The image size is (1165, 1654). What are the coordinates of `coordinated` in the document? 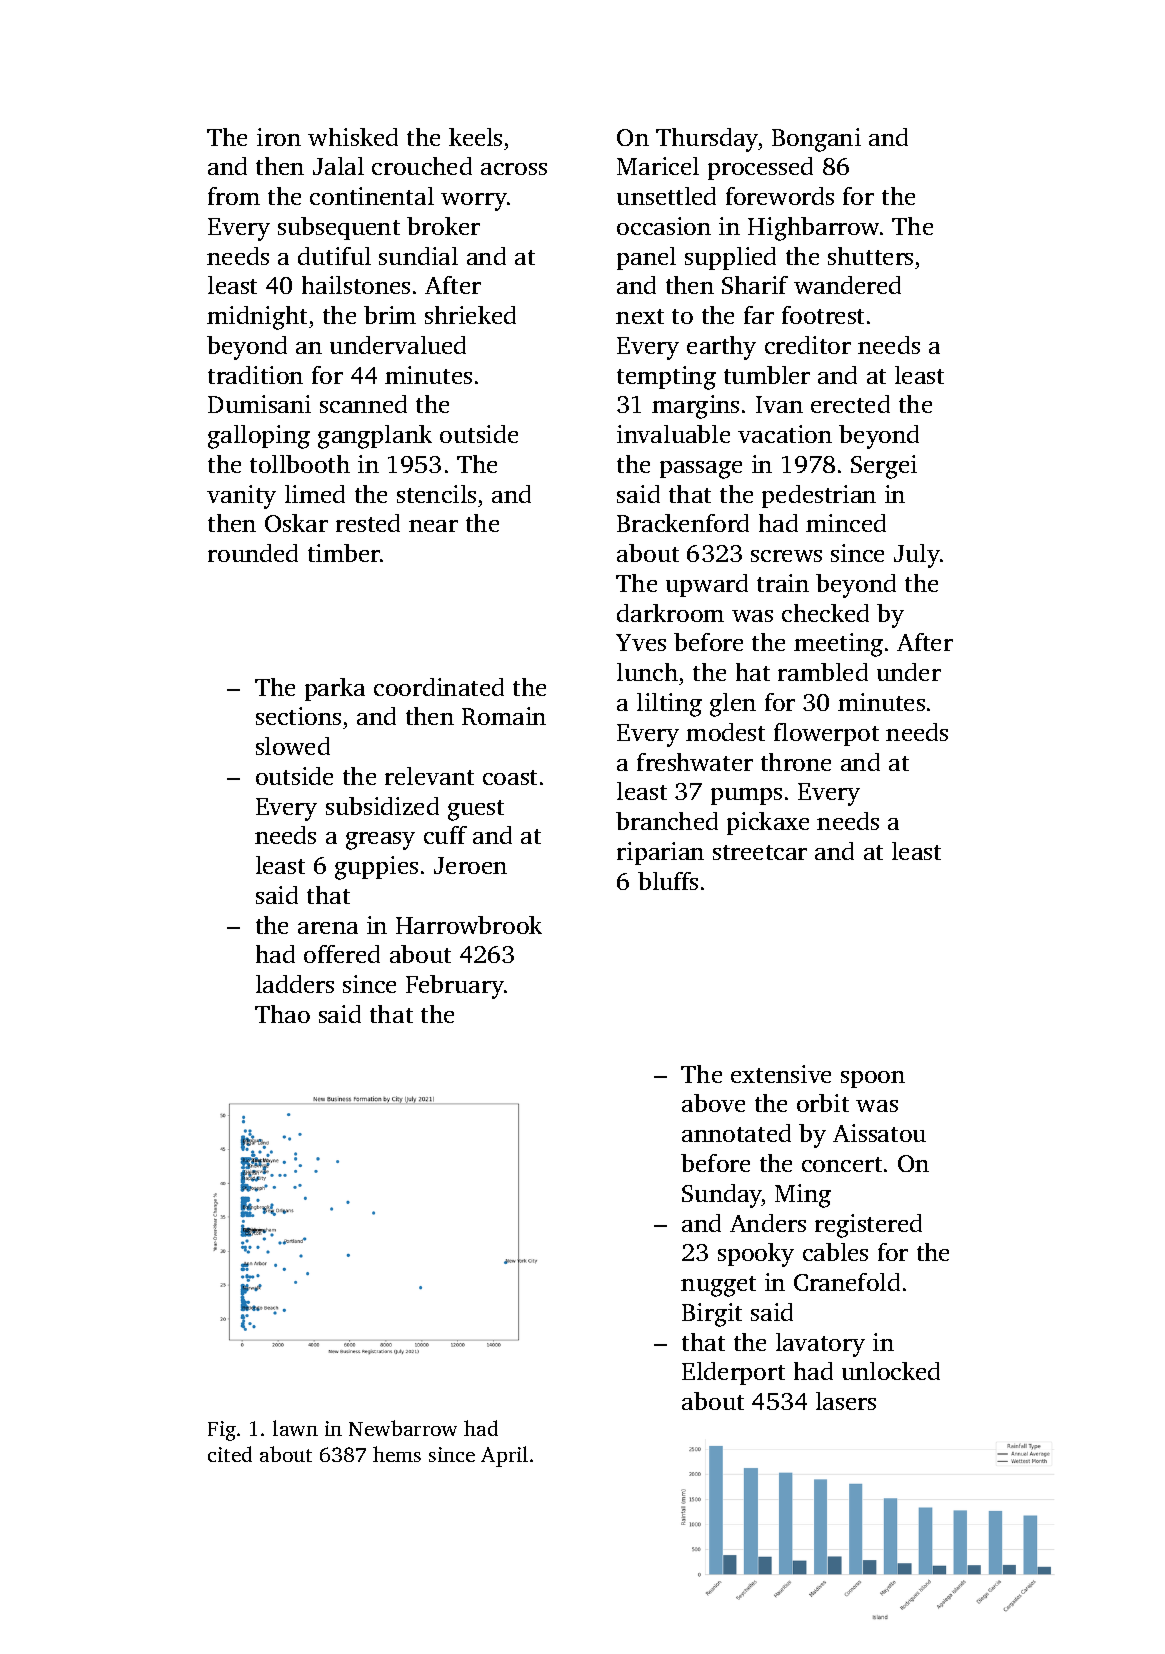 It's located at (439, 687).
